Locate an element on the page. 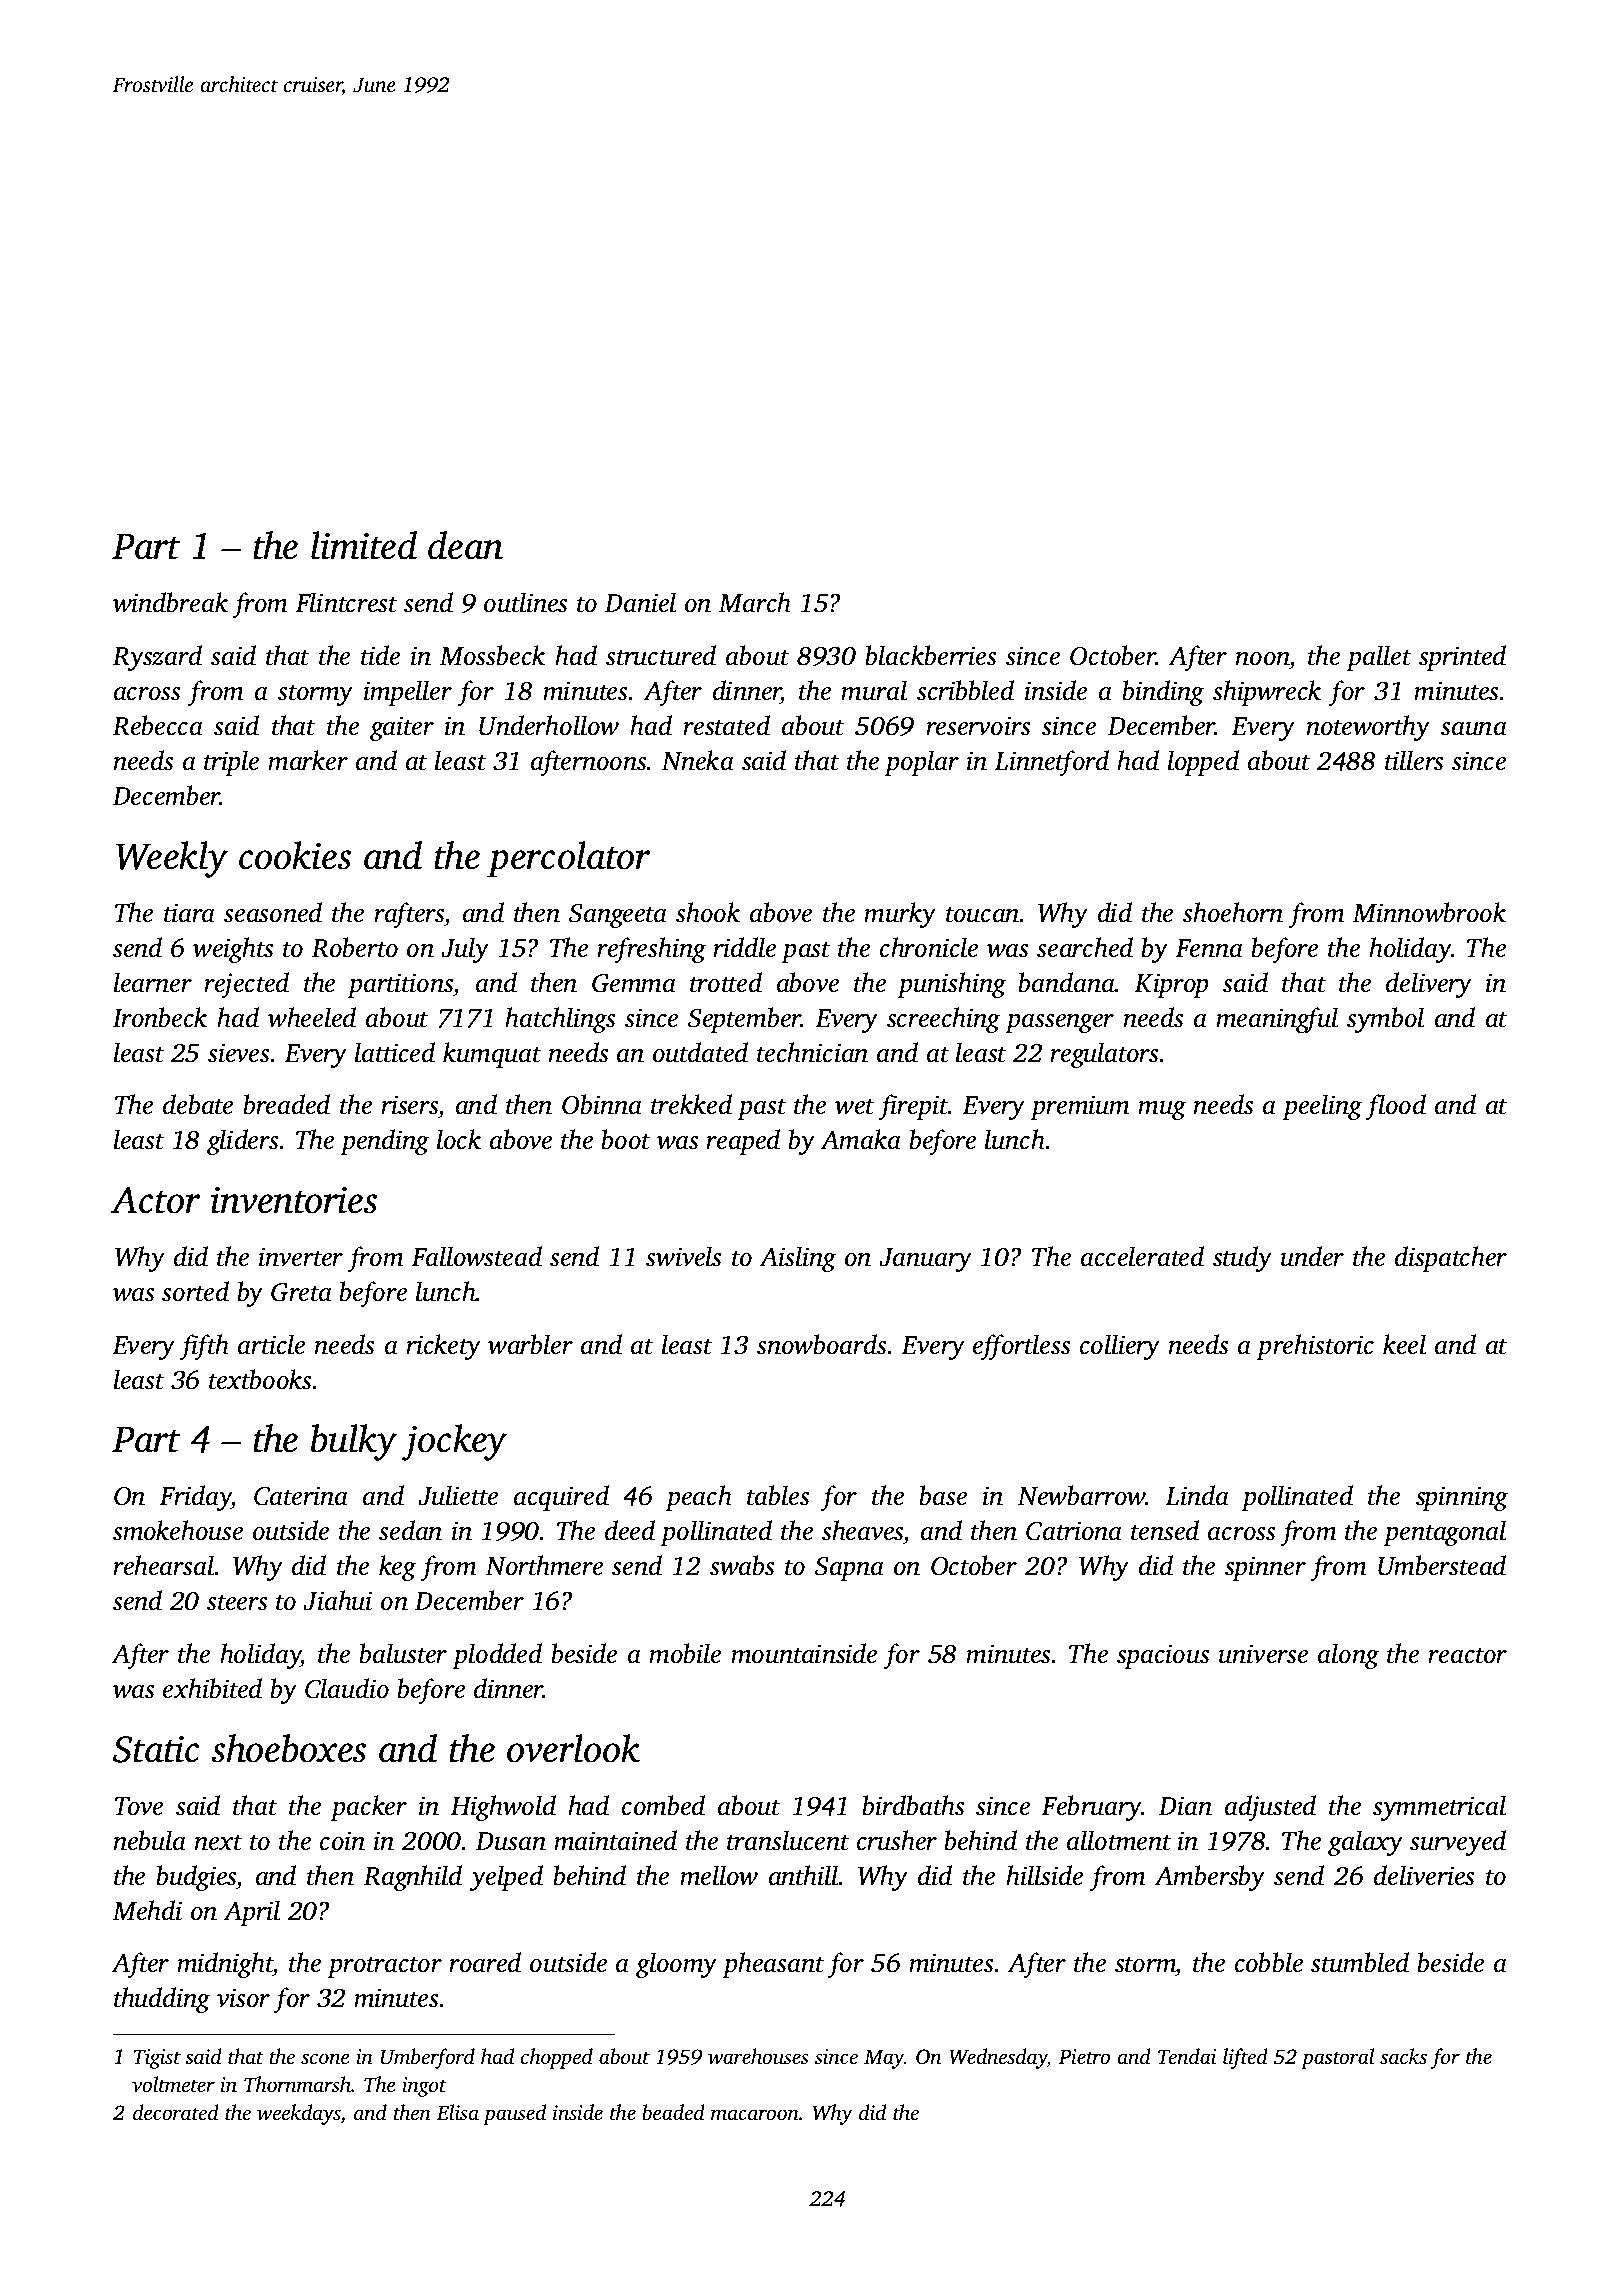 The height and width of the image is (2292, 1620). shook is located at coordinates (708, 912).
